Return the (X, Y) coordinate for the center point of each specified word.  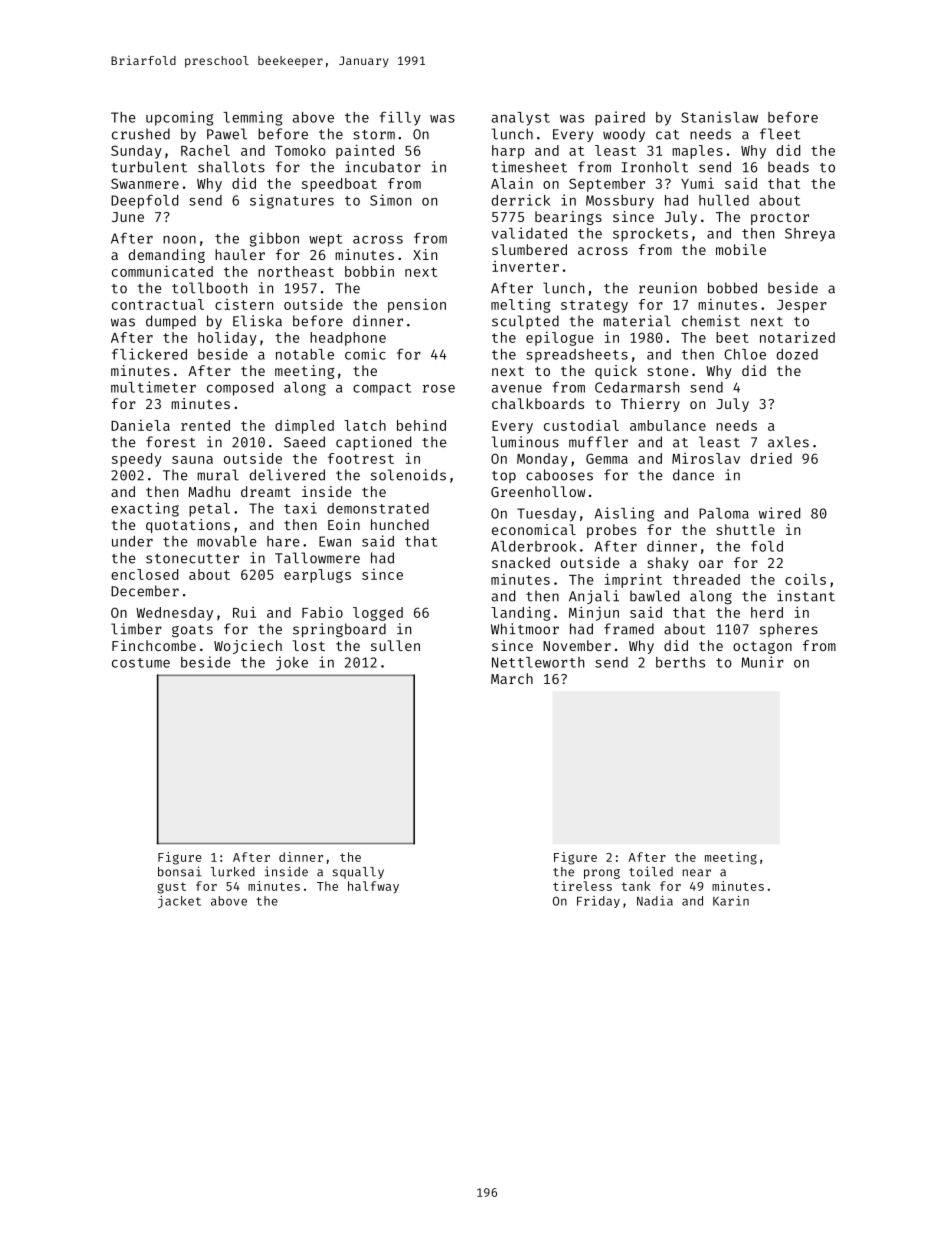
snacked (521, 562)
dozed (797, 354)
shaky (667, 564)
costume (141, 663)
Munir (762, 662)
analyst (521, 119)
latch (365, 425)
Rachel (205, 150)
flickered (149, 354)
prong (602, 874)
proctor (780, 218)
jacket (179, 902)
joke (292, 663)
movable (227, 541)
